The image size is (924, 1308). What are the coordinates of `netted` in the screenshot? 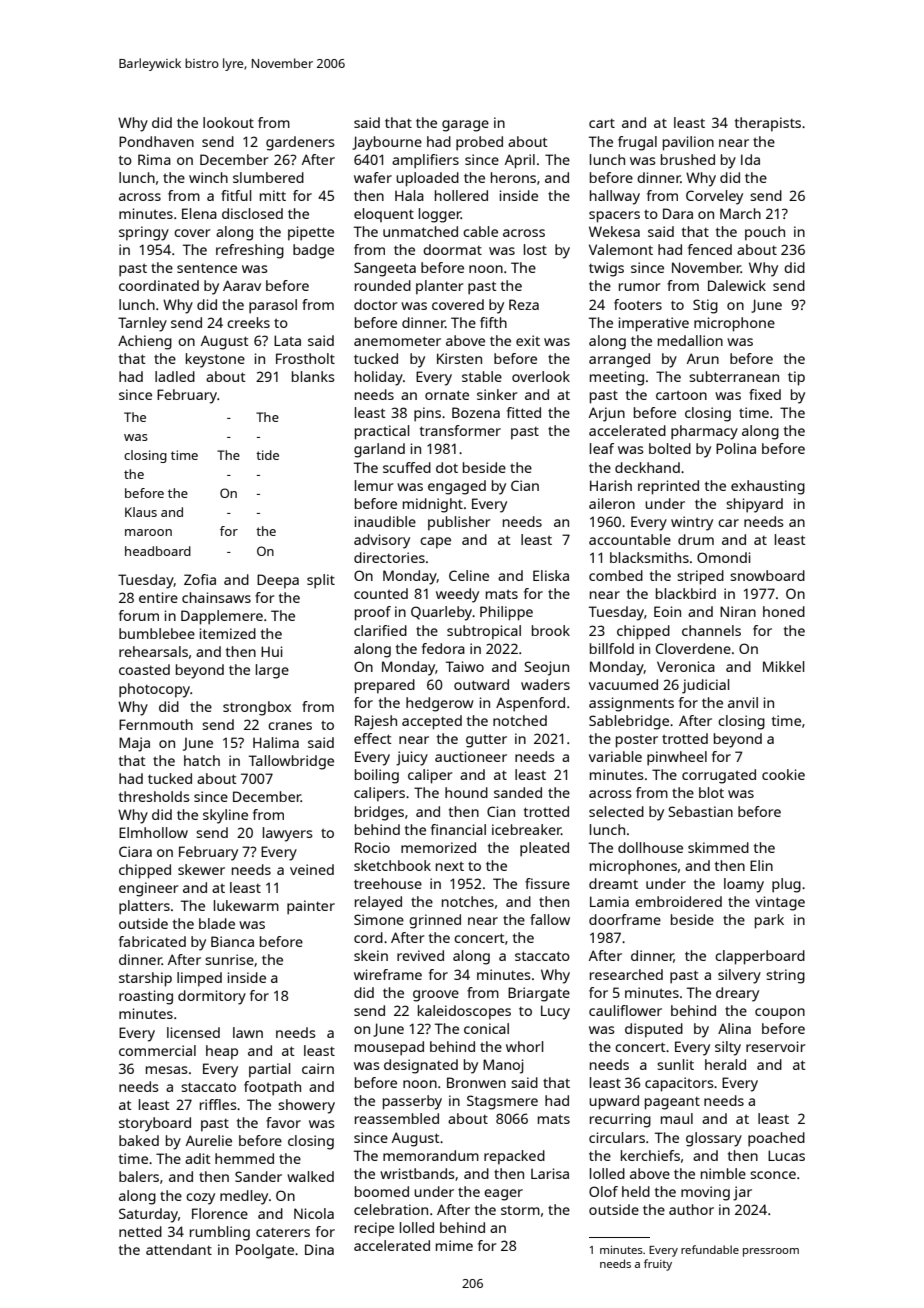 It's located at (140, 1231).
